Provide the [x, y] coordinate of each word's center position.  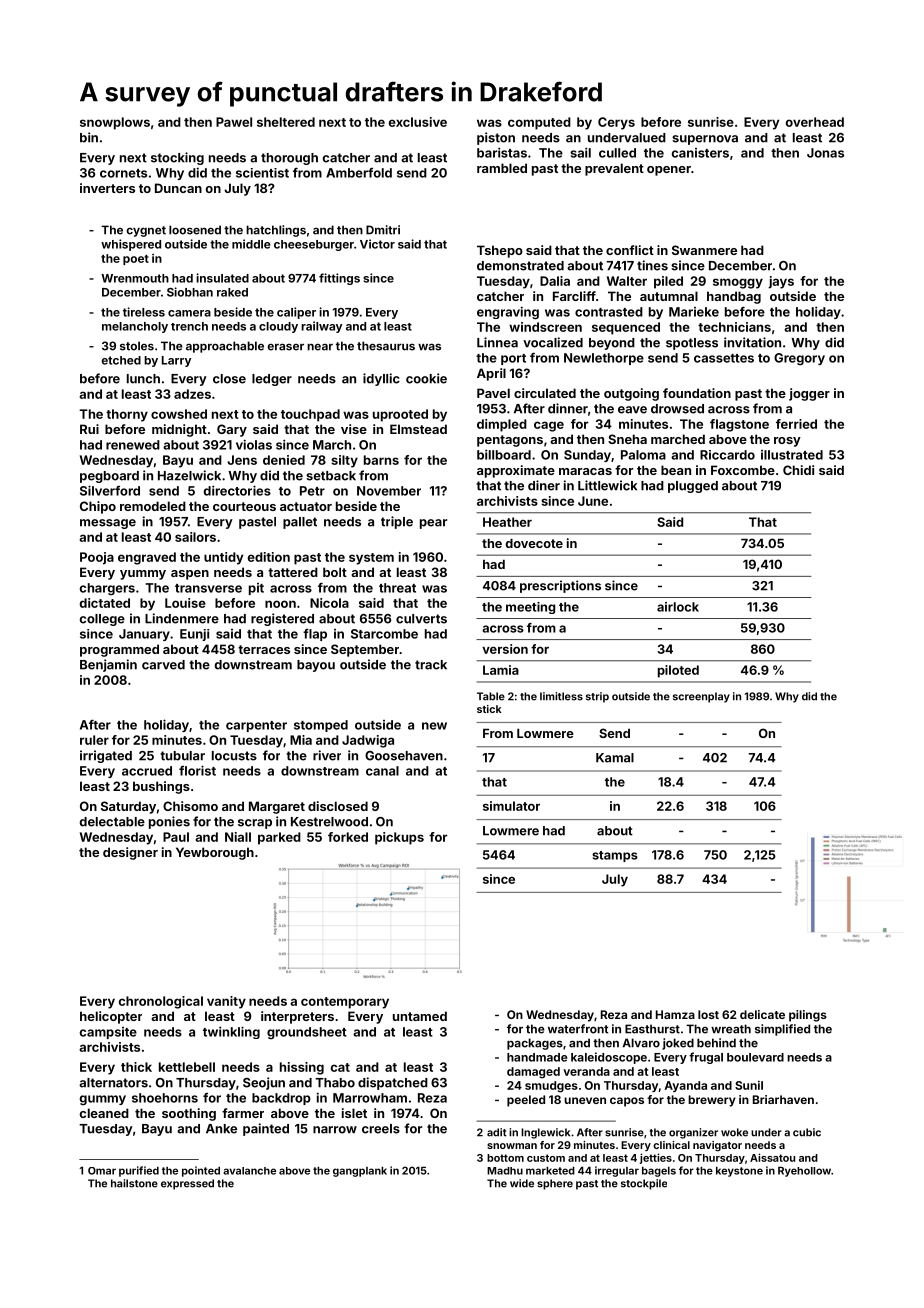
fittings [339, 279]
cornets [123, 173]
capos [627, 1102]
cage [549, 426]
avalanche [249, 1171]
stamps [615, 856]
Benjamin [108, 665]
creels [381, 1129]
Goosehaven [404, 756]
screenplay [701, 697]
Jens [242, 460]
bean [676, 470]
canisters [700, 153]
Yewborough [215, 853]
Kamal [615, 758]
